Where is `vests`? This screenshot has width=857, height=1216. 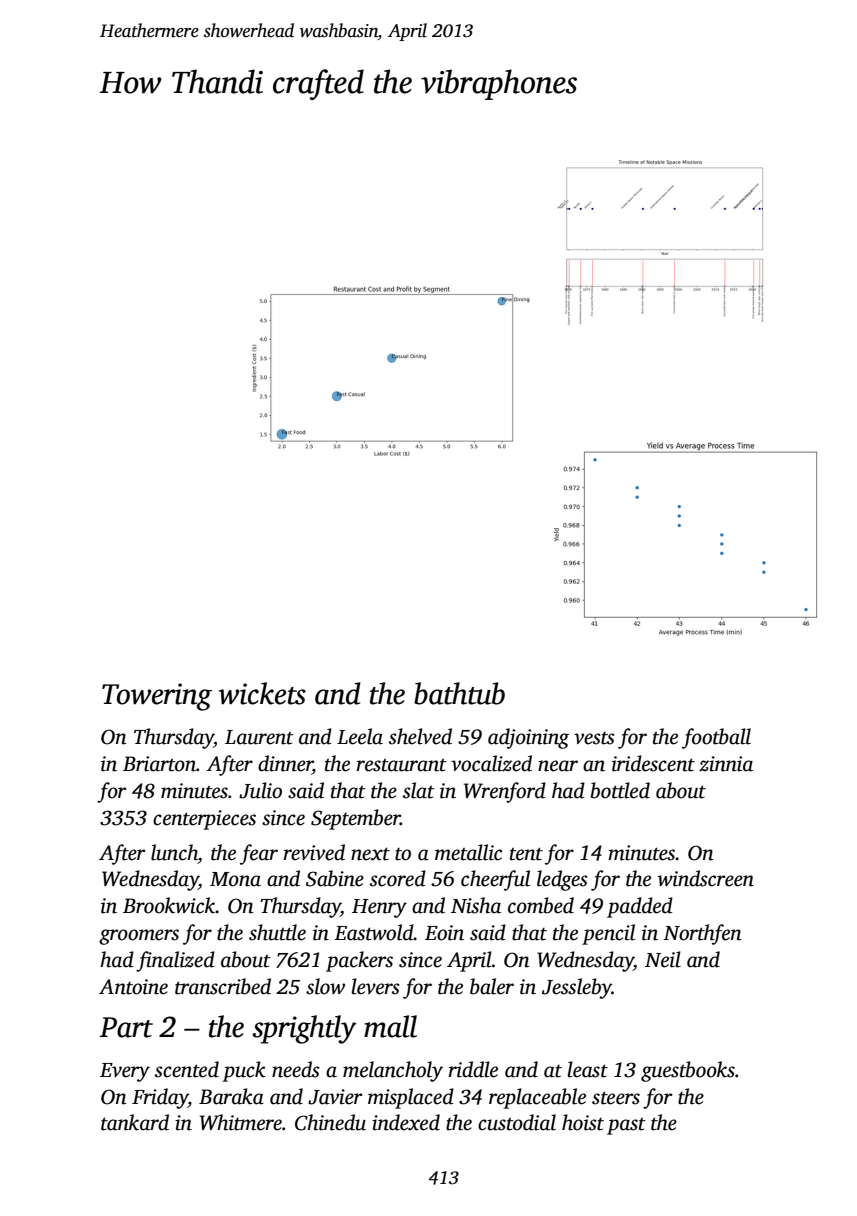
vests is located at coordinates (594, 738).
